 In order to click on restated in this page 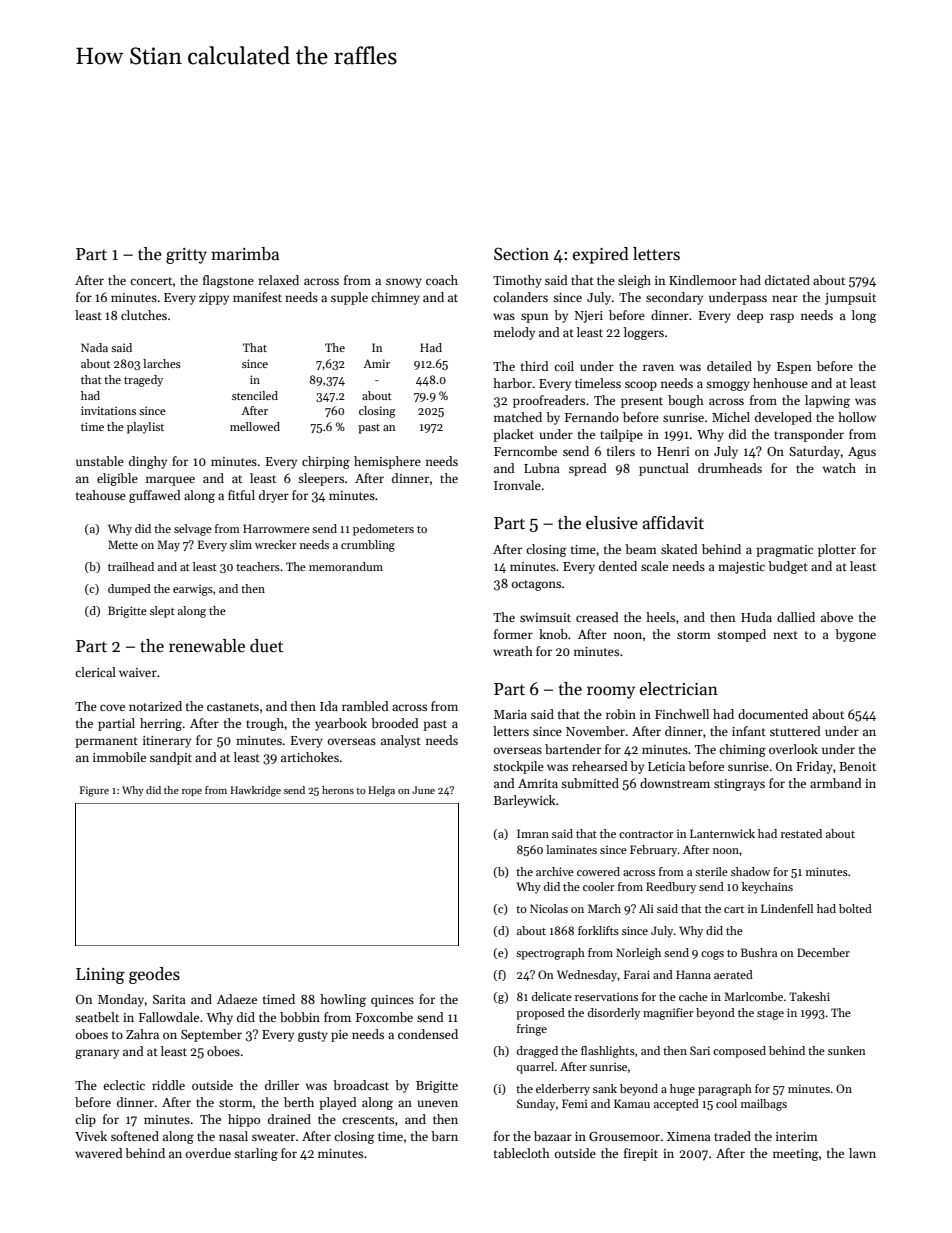, I will do `click(801, 833)`.
